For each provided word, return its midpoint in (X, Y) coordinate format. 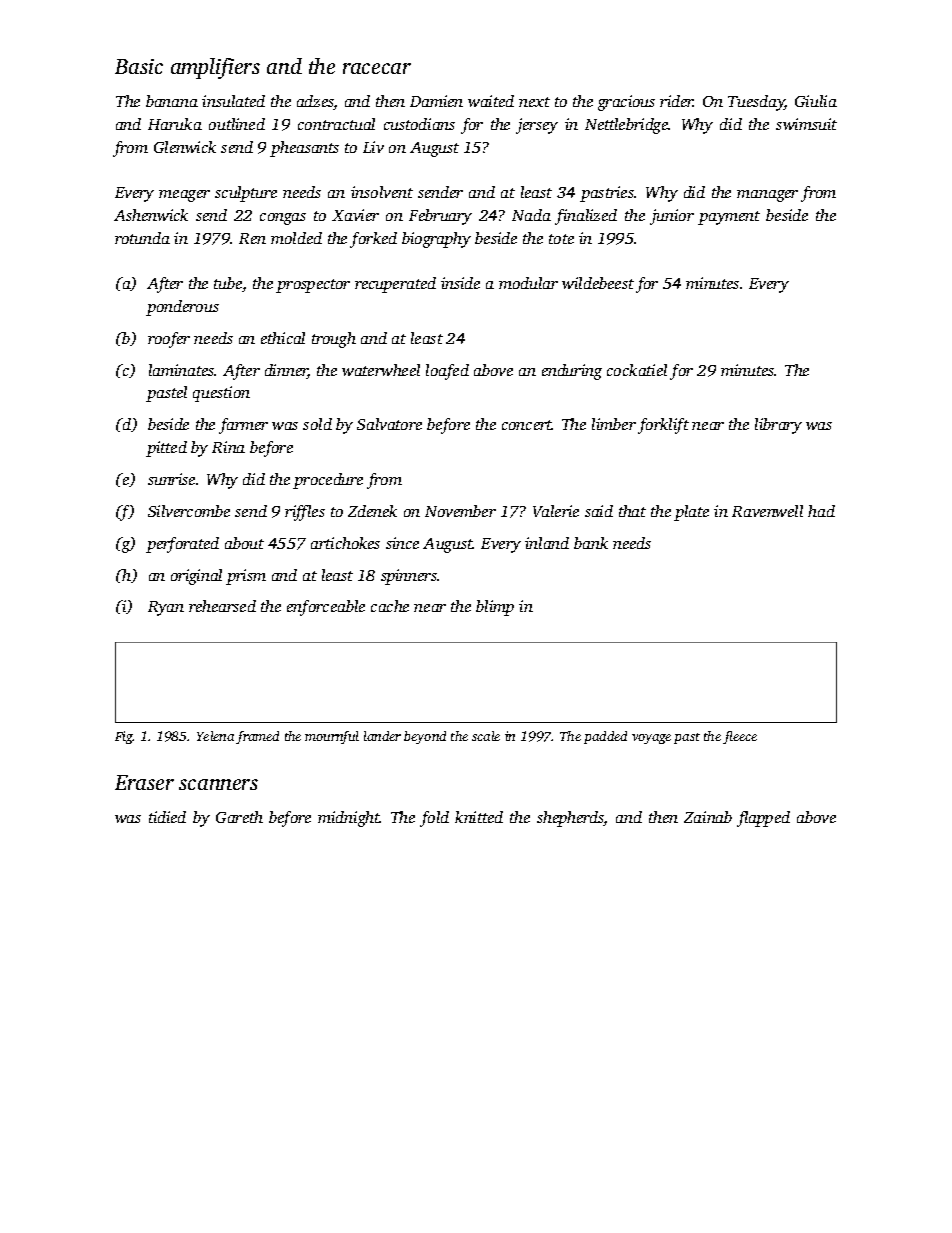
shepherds (570, 819)
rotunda (142, 238)
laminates (182, 370)
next (534, 102)
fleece (740, 737)
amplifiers (215, 68)
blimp (495, 608)
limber (614, 424)
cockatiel (637, 370)
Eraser (144, 782)
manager (767, 196)
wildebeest (598, 283)
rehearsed (222, 606)
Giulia (816, 101)
